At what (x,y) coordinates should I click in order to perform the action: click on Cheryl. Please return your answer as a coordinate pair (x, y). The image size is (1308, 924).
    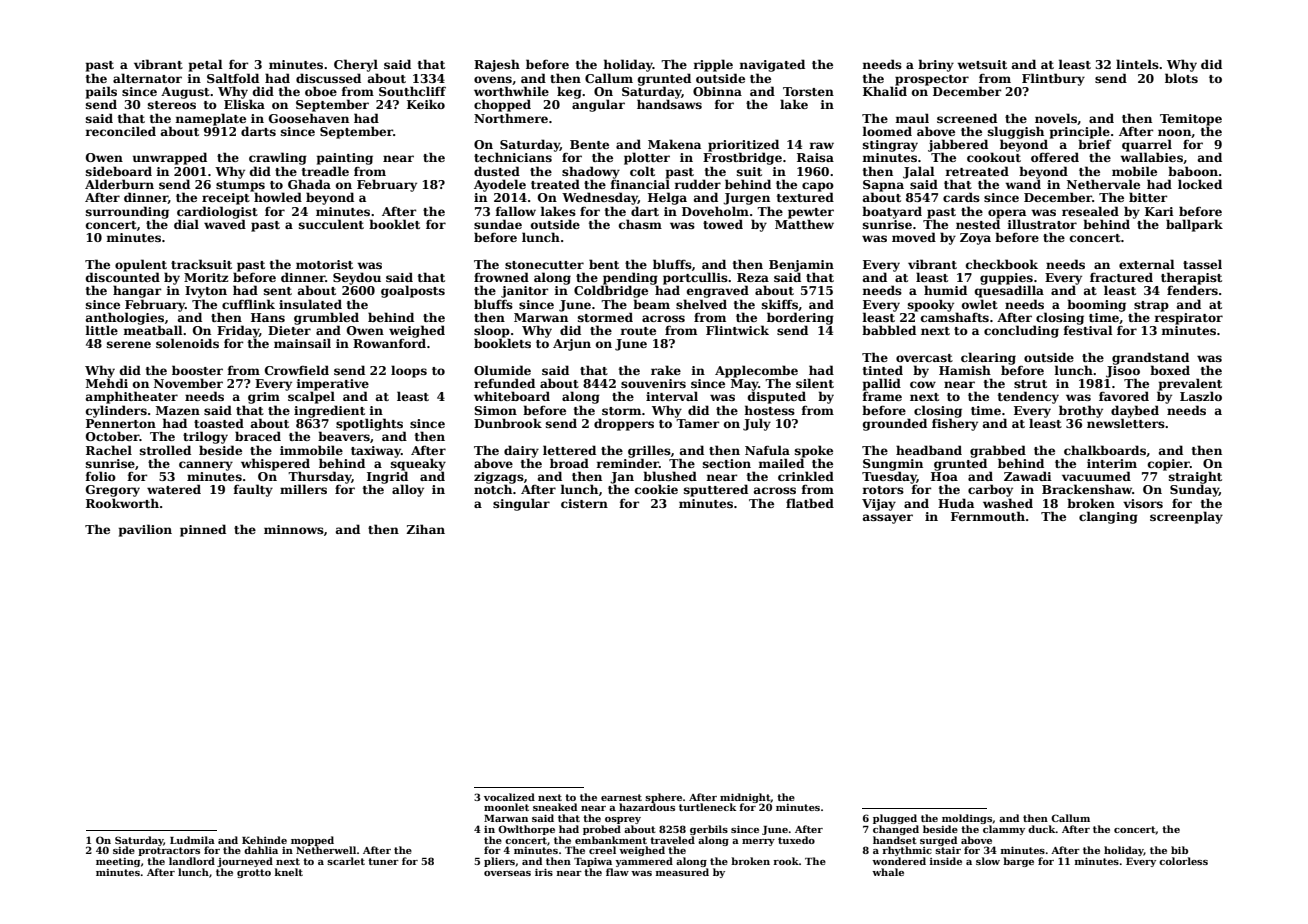
    Looking at the image, I should click on (356, 65).
